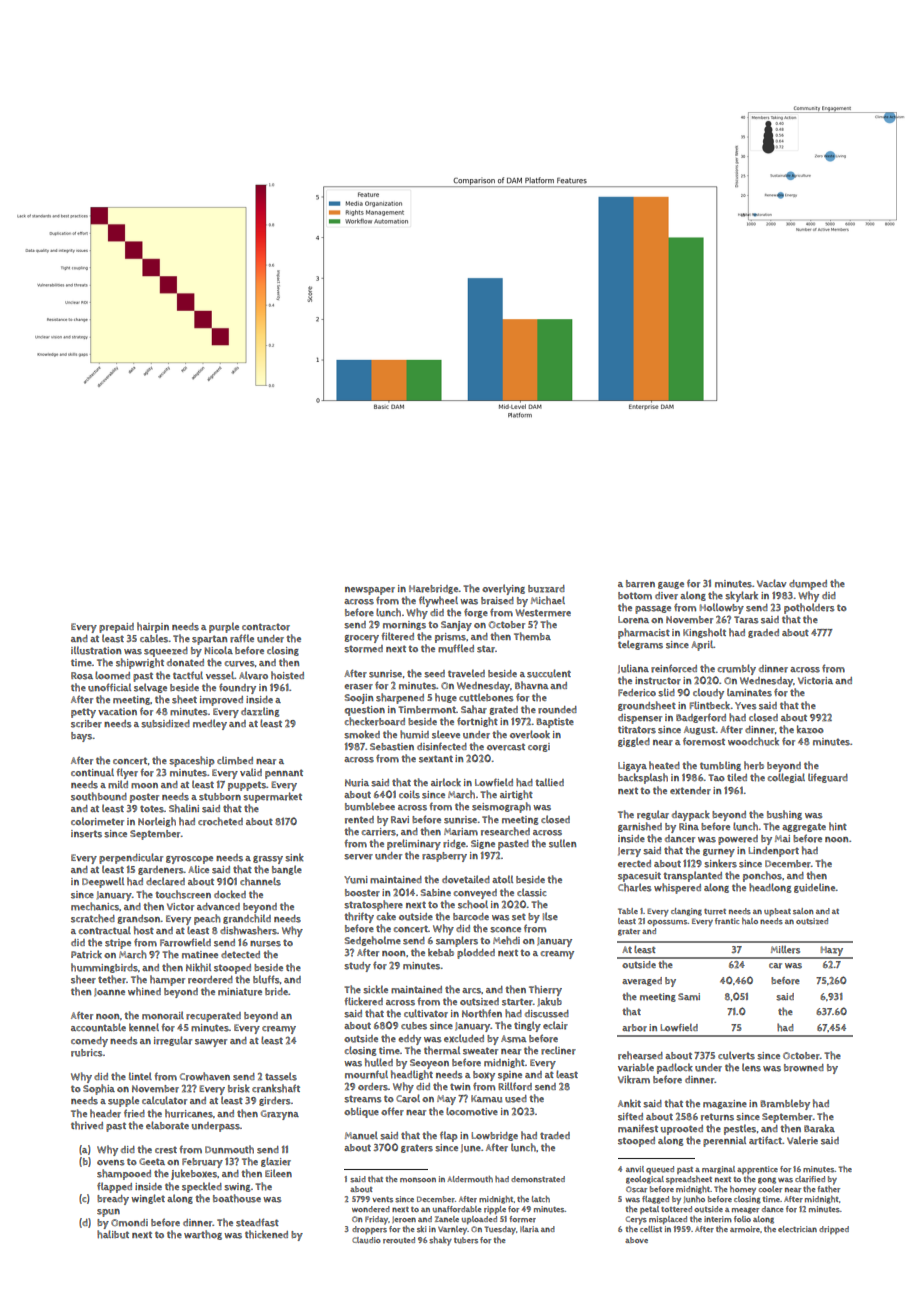 The image size is (924, 1308). What do you see at coordinates (802, 1140) in the screenshot?
I see `Valerie` at bounding box center [802, 1140].
